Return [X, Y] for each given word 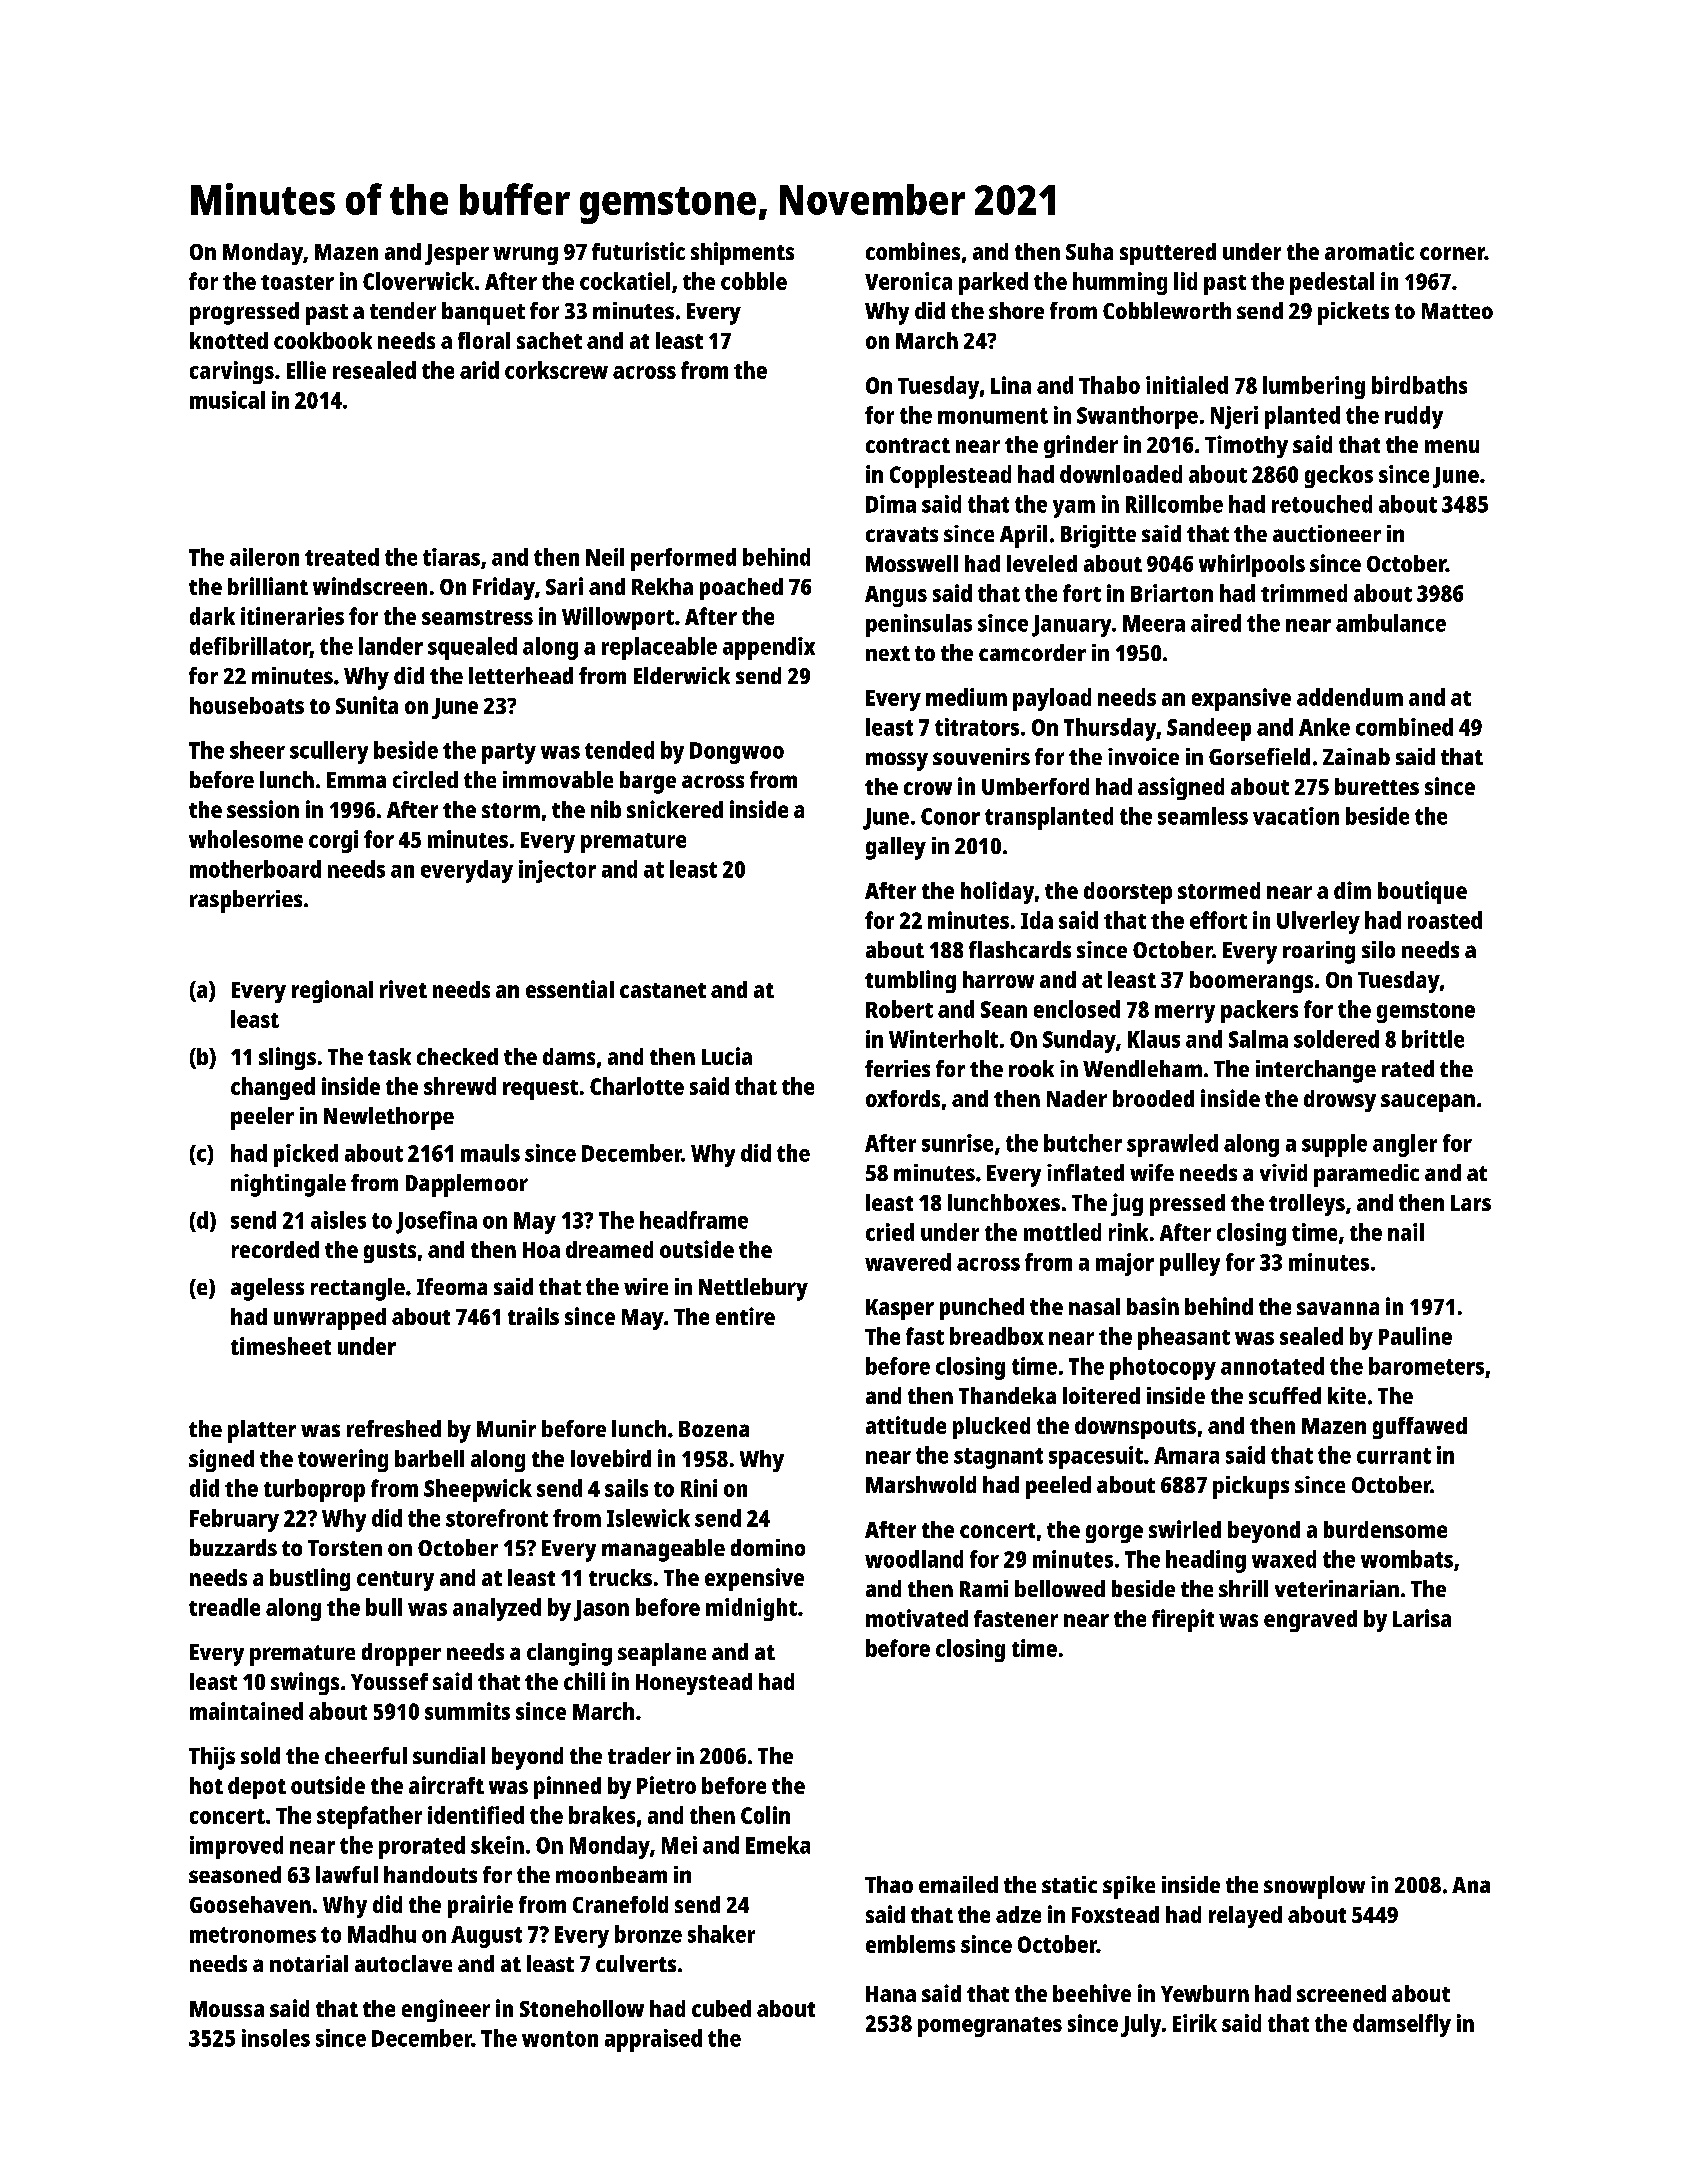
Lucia [727, 1056]
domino [768, 1547]
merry [1185, 1014]
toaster [297, 282]
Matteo [1457, 311]
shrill [1243, 1588]
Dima [891, 504]
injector [557, 871]
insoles [276, 2038]
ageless [267, 1289]
